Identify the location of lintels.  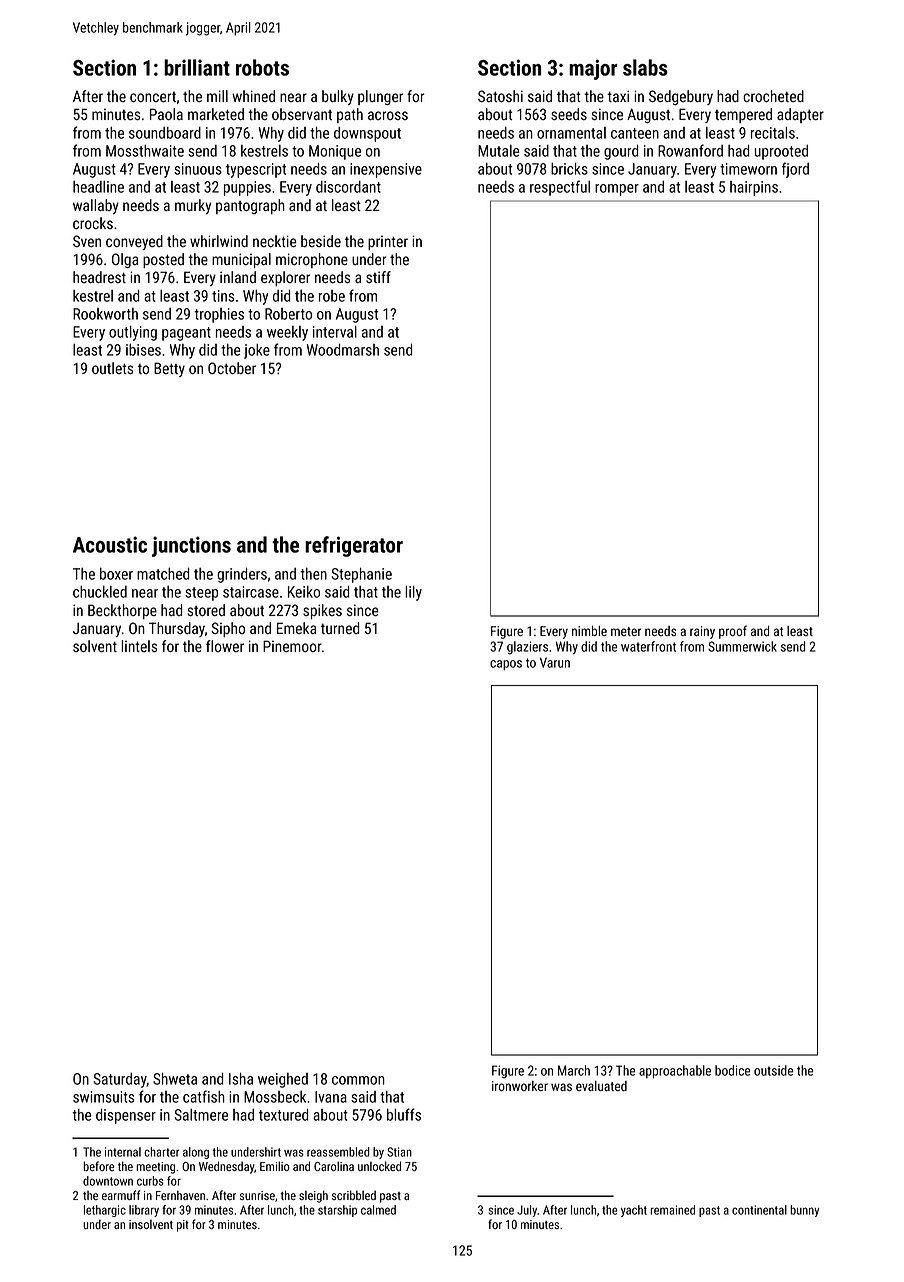
(139, 646).
